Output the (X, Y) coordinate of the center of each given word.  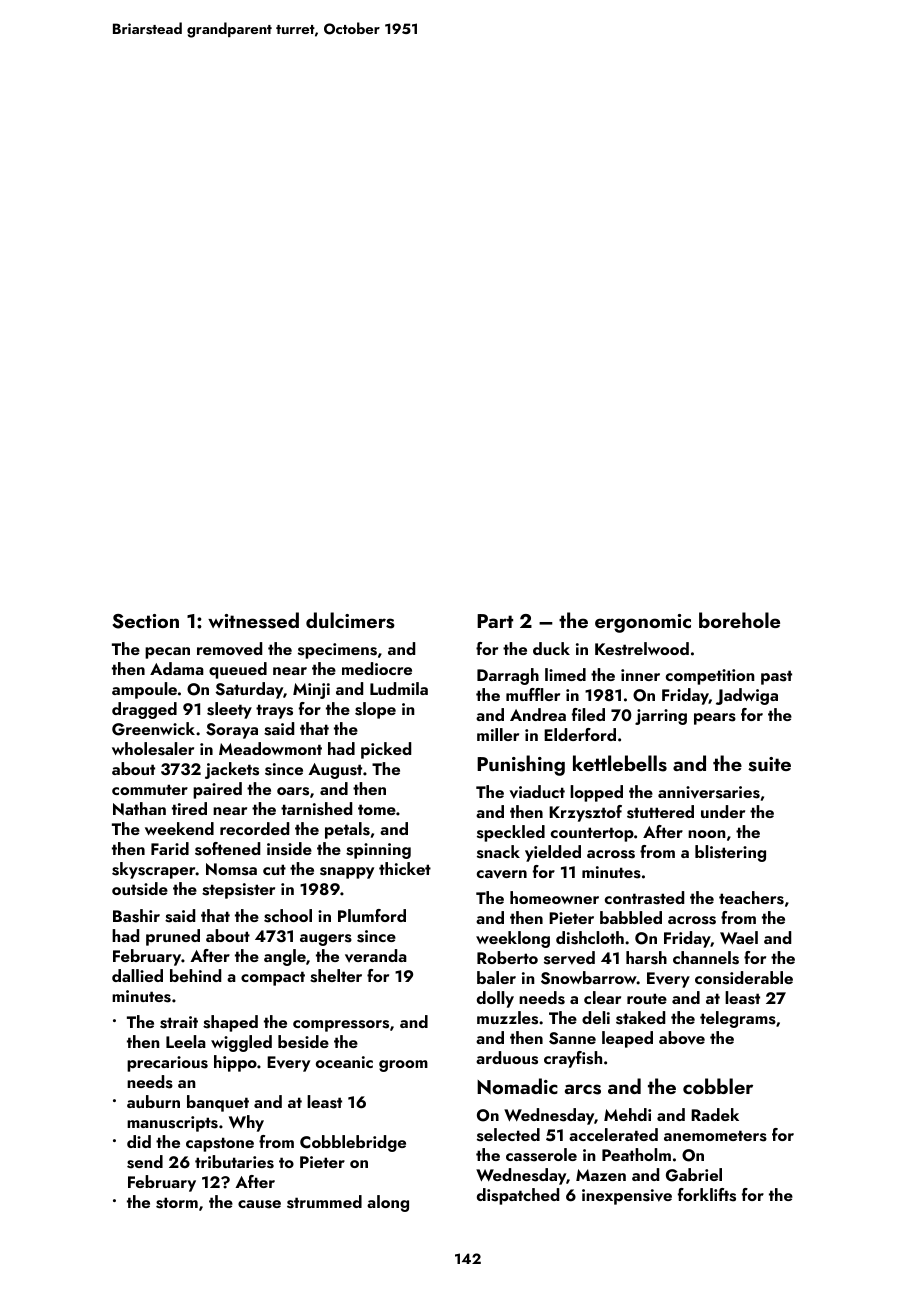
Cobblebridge (353, 1143)
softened (227, 849)
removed (229, 649)
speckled (511, 833)
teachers (751, 898)
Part (495, 621)
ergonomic (643, 623)
